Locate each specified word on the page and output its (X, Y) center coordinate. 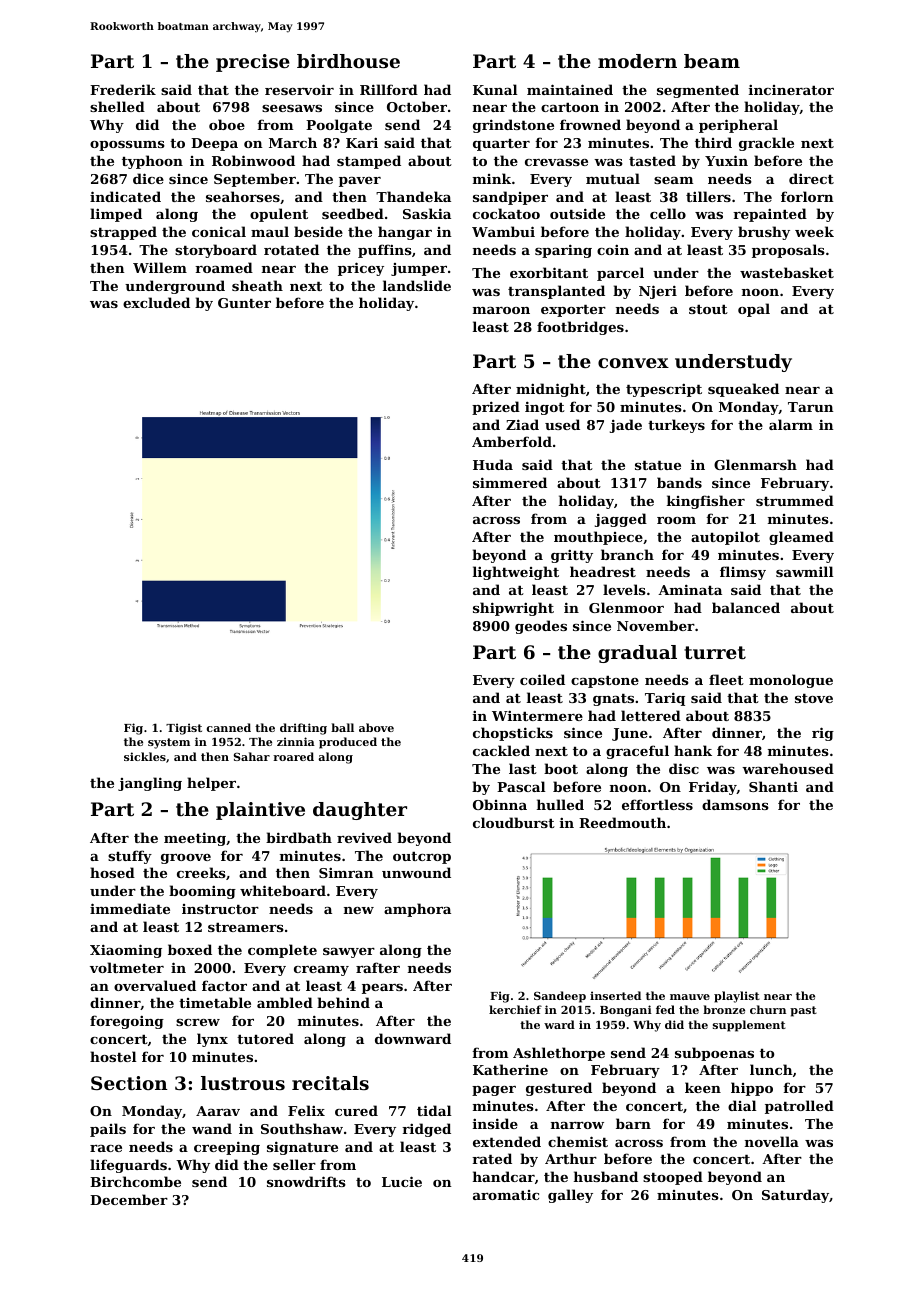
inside (495, 1123)
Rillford (389, 89)
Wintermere (537, 716)
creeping (227, 1148)
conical (219, 231)
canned (229, 727)
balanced (746, 607)
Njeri (658, 292)
